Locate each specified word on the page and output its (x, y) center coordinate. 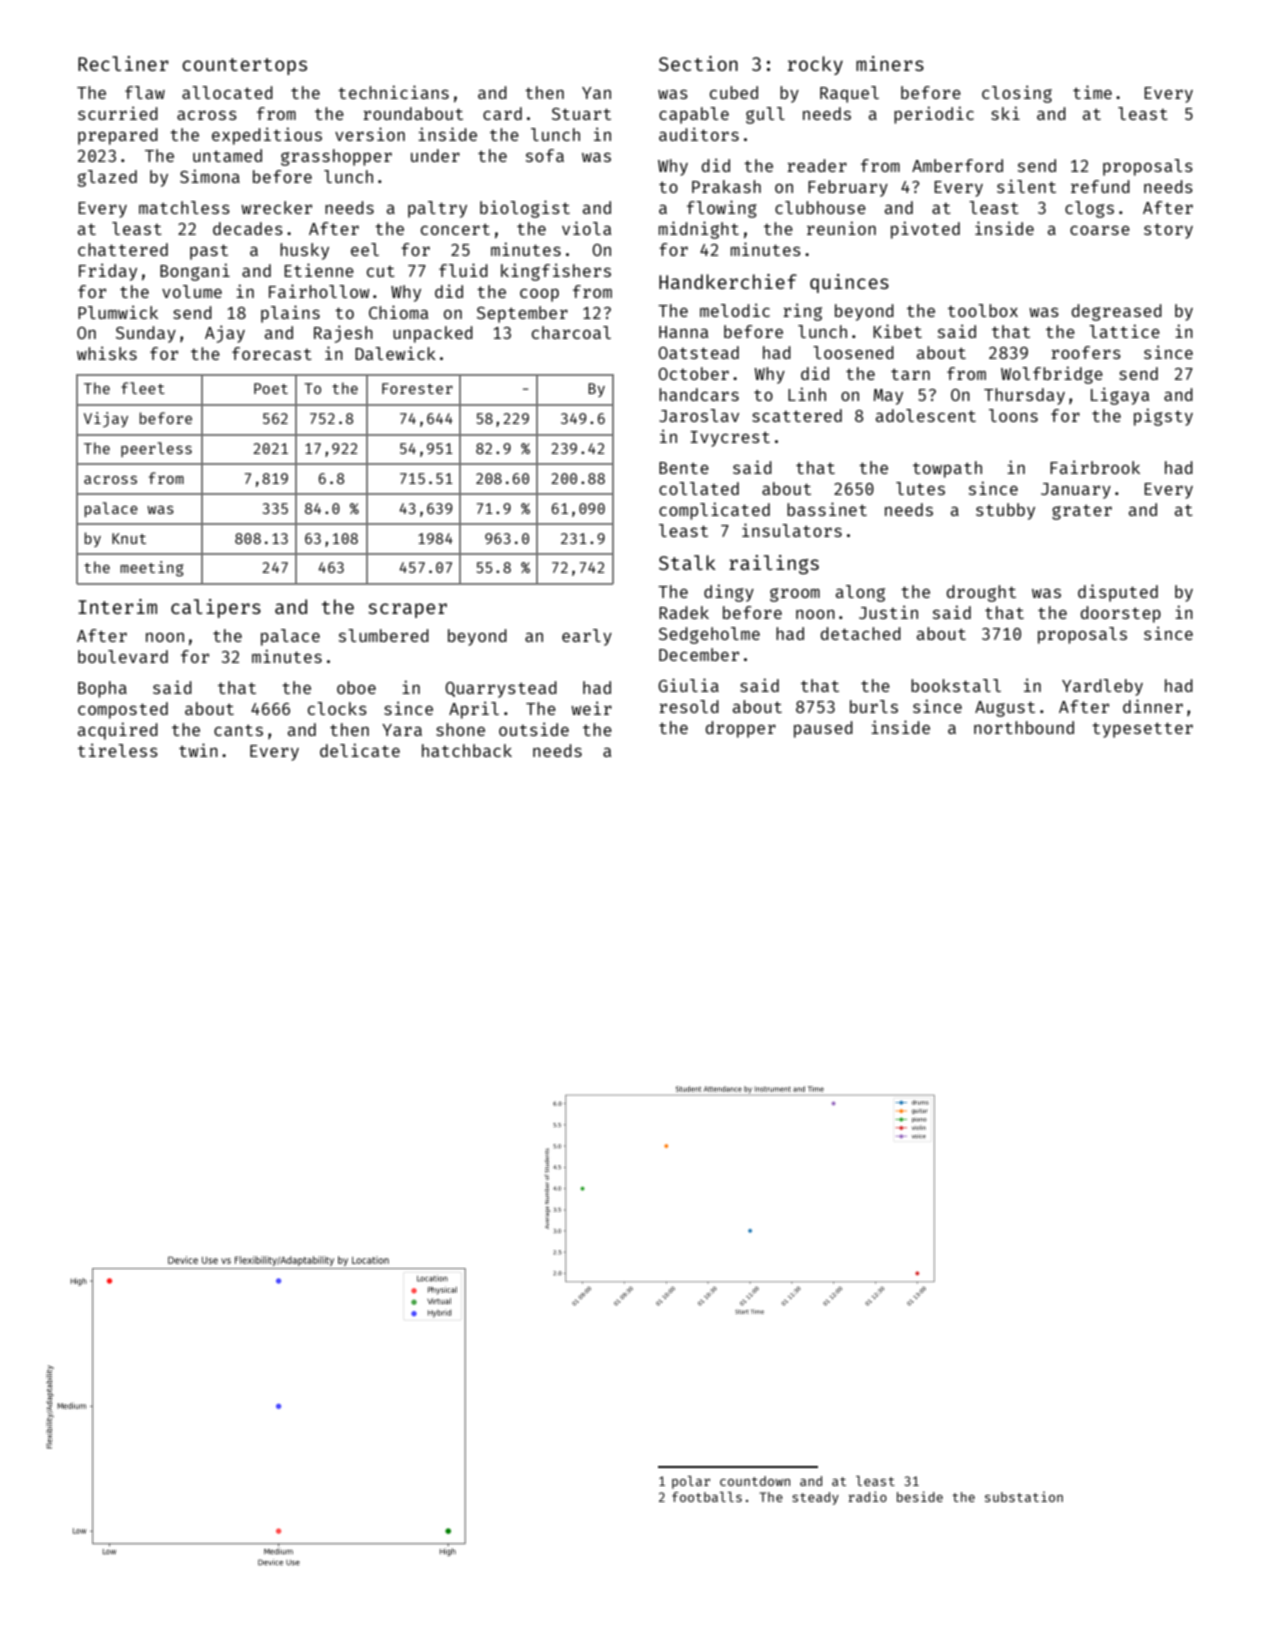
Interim (117, 606)
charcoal (571, 332)
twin (198, 750)
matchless (184, 207)
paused (823, 729)
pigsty (1163, 417)
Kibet (897, 331)
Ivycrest (730, 439)
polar (691, 1482)
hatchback (467, 750)
